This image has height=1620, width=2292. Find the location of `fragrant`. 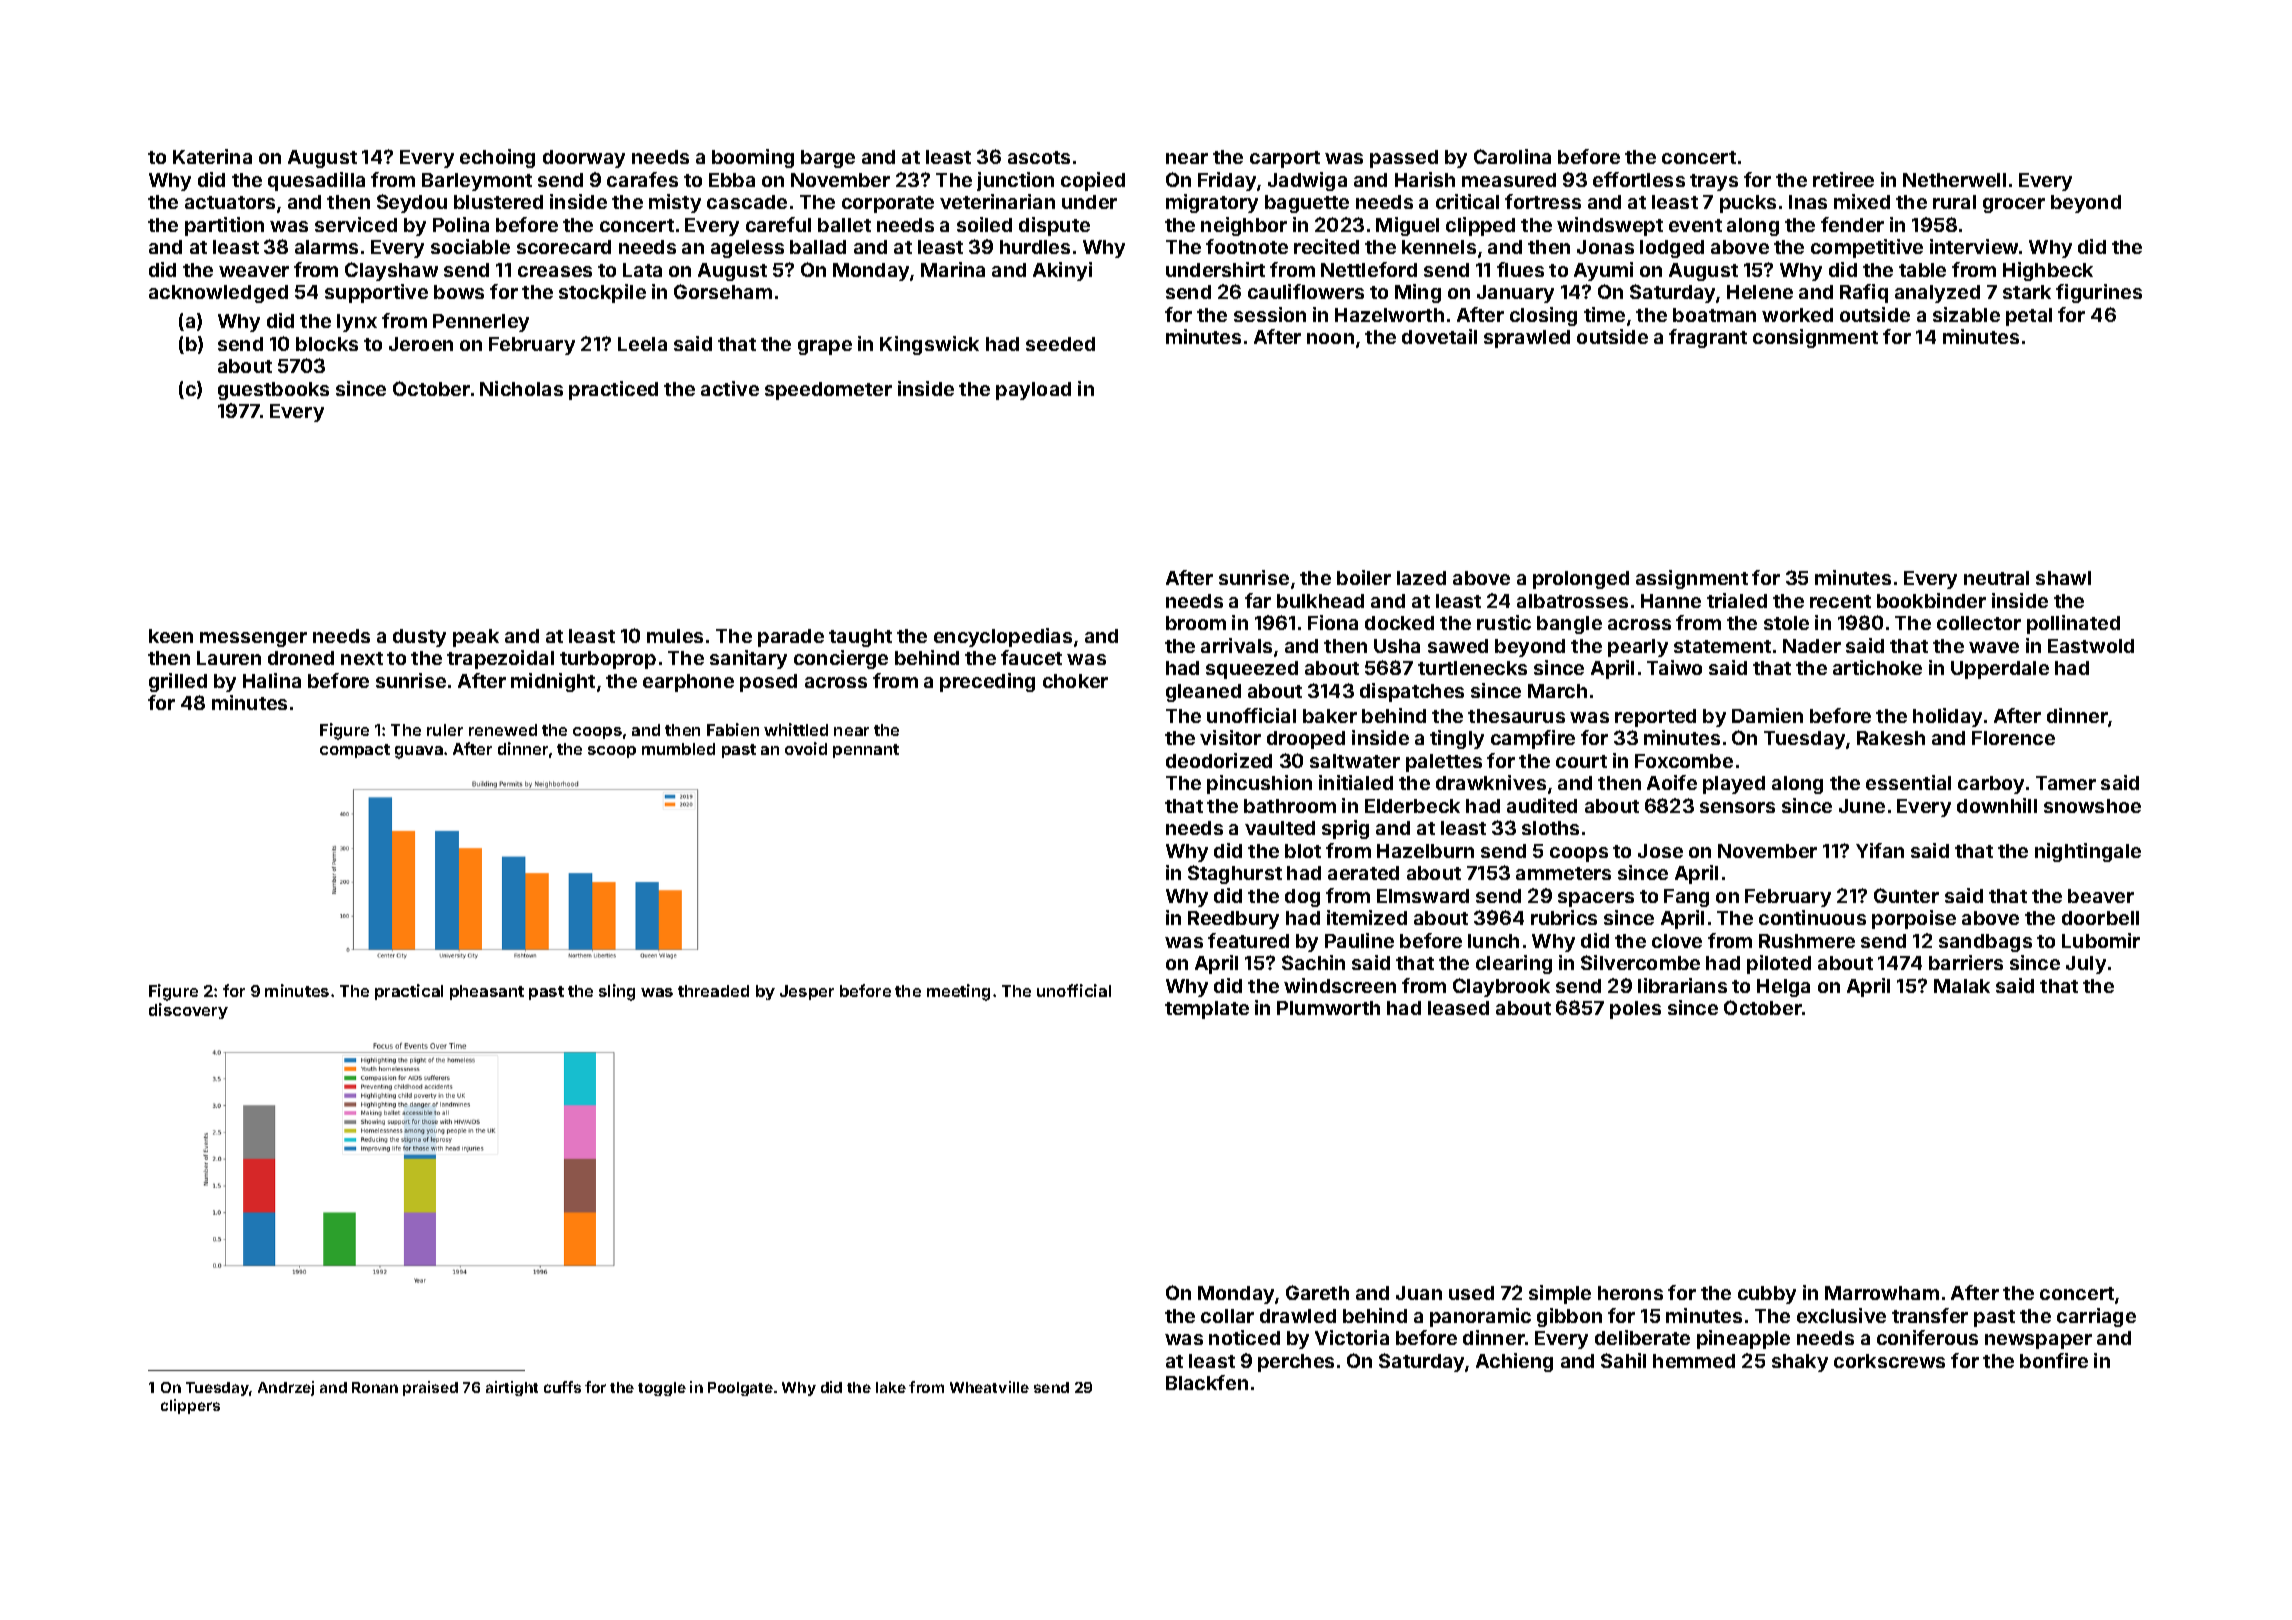

fragrant is located at coordinates (1708, 338).
